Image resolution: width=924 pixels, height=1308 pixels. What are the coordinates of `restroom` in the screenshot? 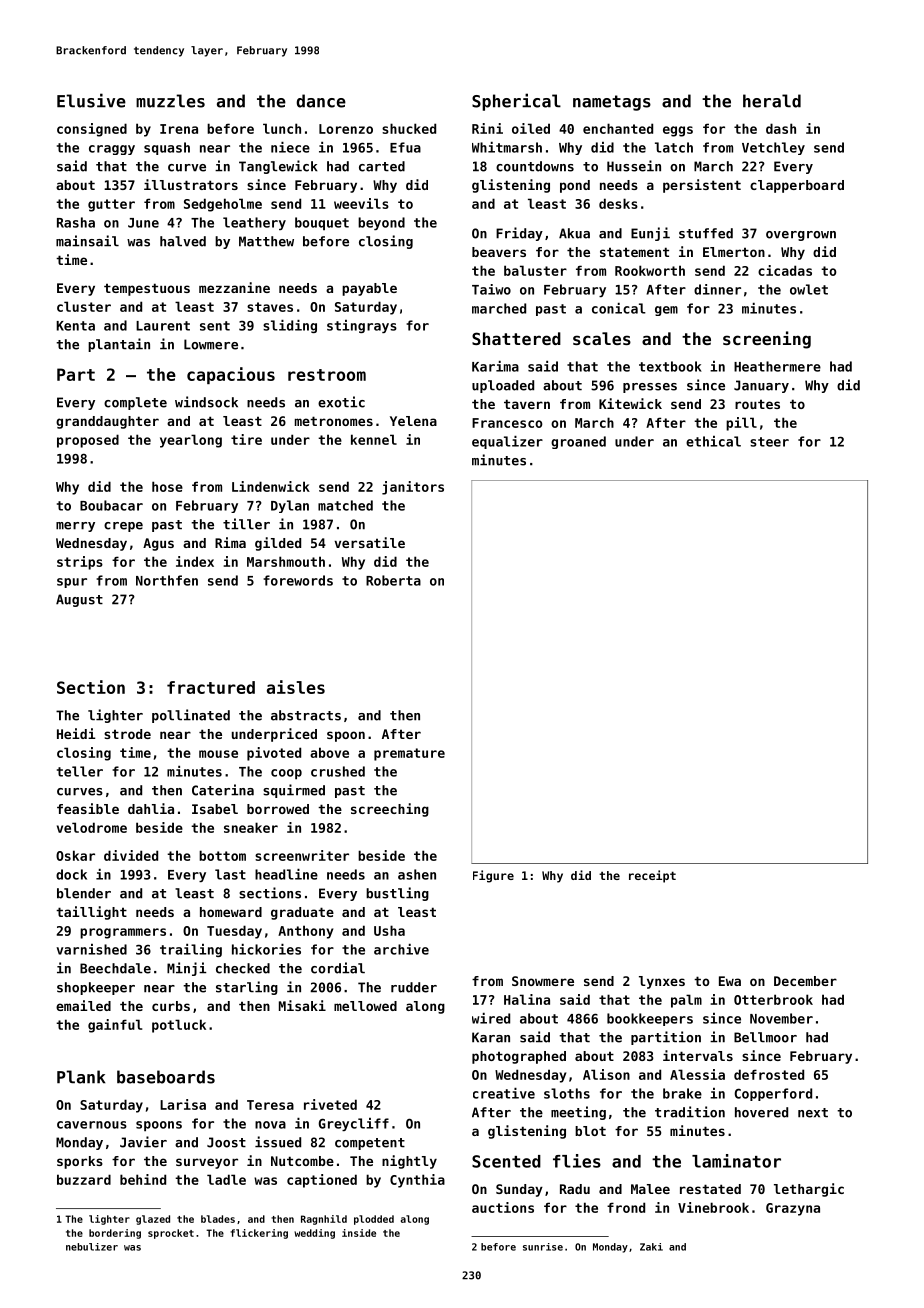 It's located at (327, 375).
